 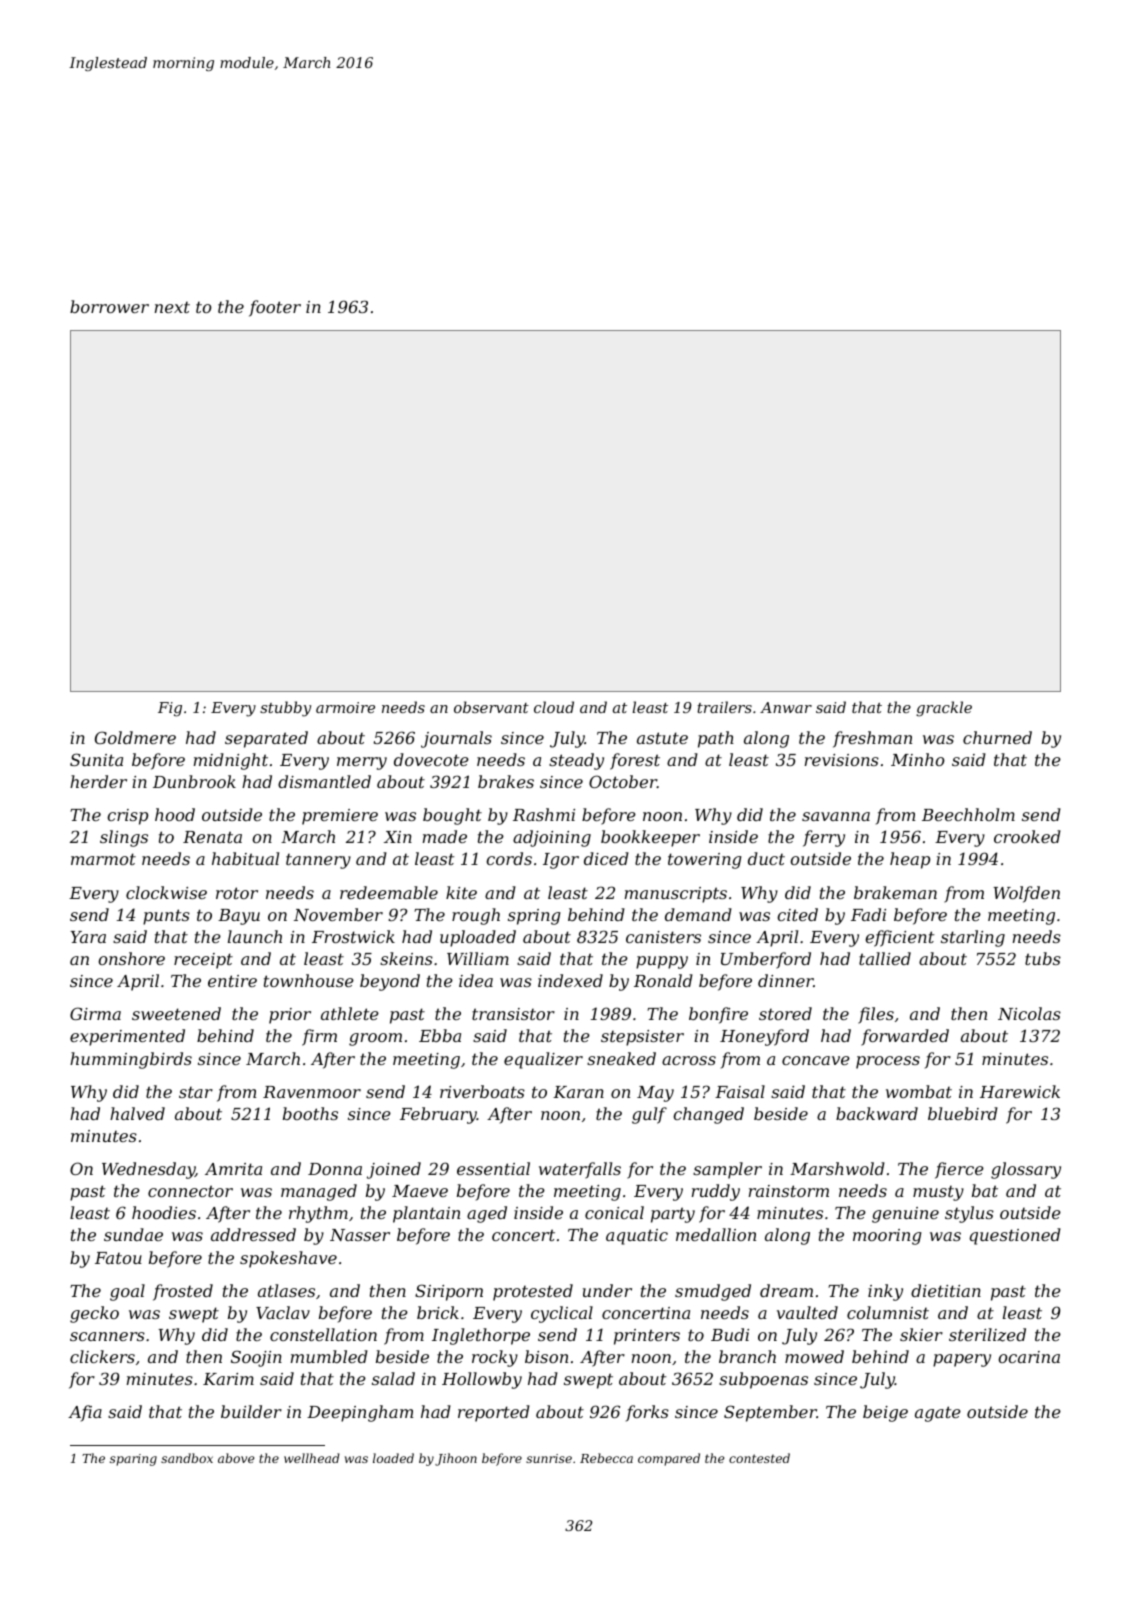 I want to click on next, so click(x=172, y=307).
